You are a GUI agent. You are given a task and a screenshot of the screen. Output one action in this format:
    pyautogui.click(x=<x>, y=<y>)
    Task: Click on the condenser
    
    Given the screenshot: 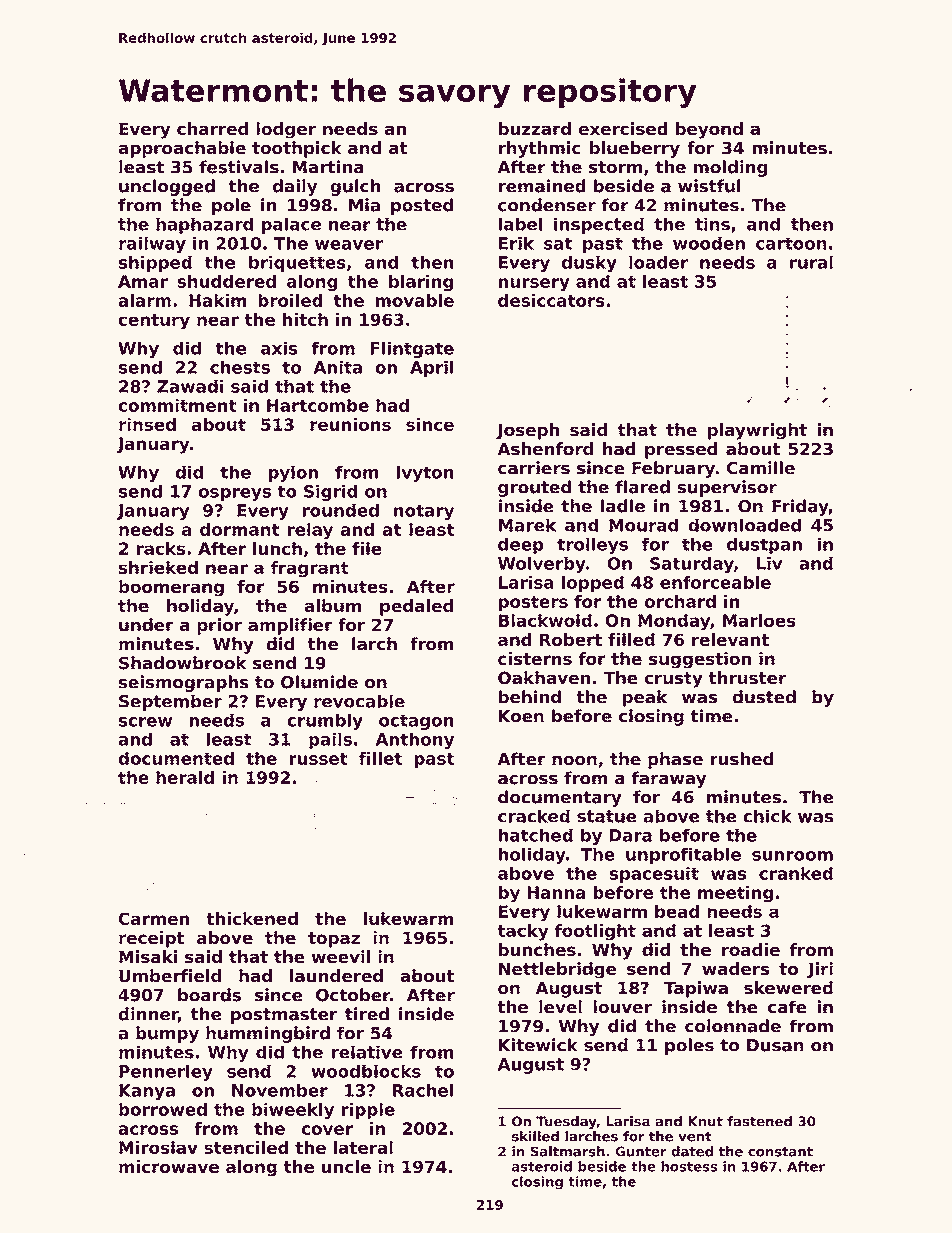 What is the action you would take?
    pyautogui.click(x=547, y=205)
